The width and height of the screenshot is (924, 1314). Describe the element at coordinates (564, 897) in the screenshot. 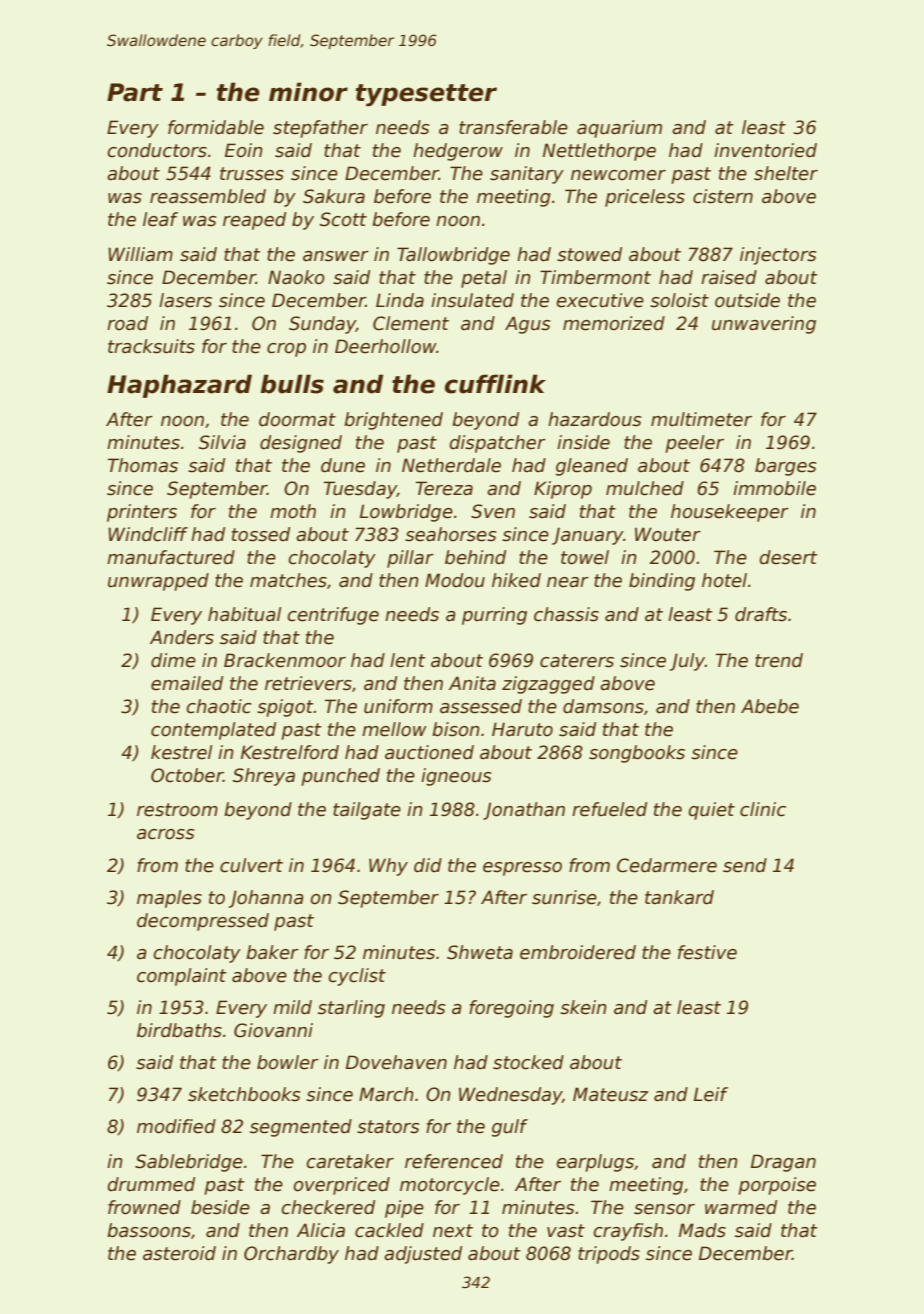

I see `sunrise` at that location.
